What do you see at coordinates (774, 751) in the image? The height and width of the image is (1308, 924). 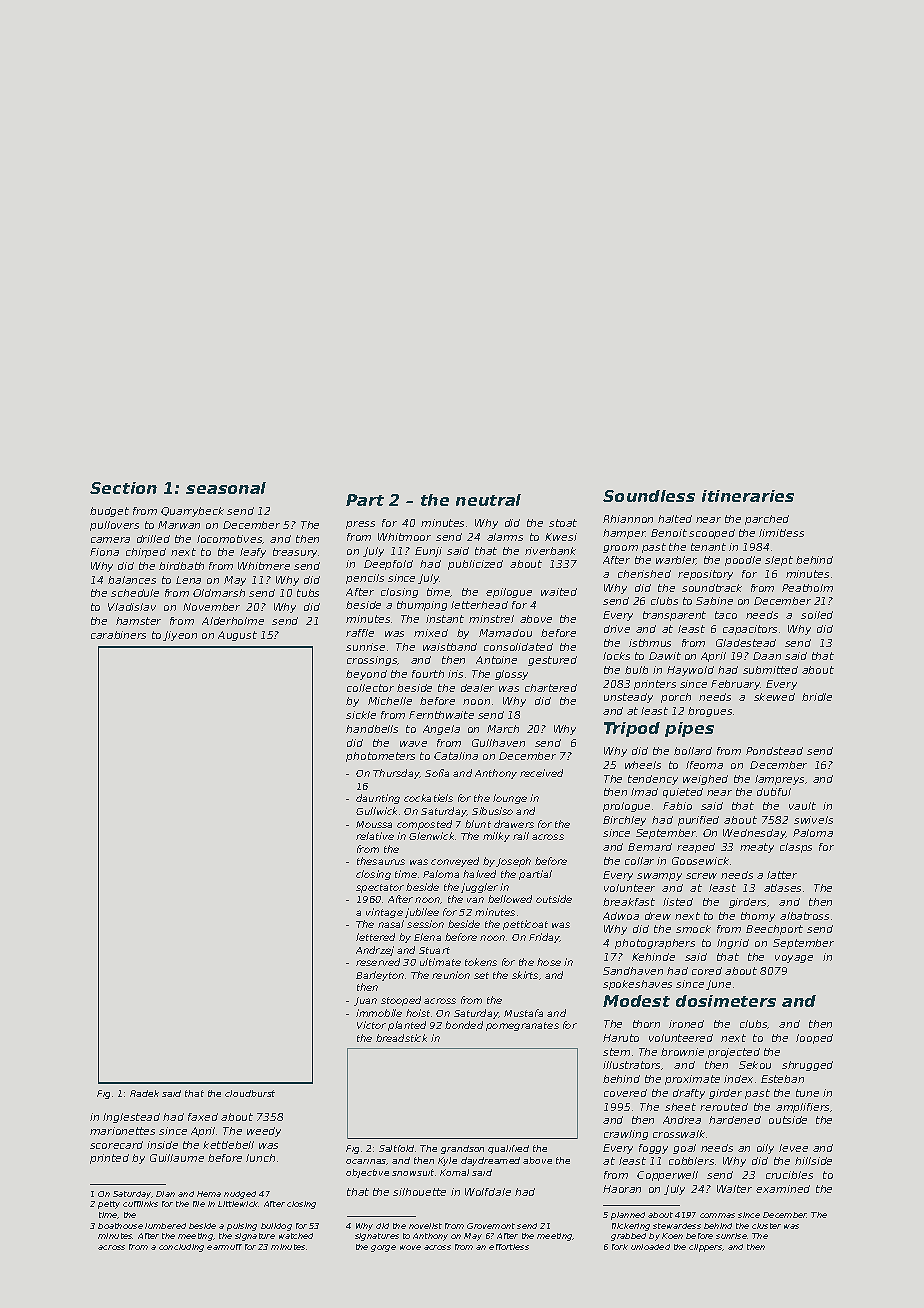 I see `Pondstead` at bounding box center [774, 751].
